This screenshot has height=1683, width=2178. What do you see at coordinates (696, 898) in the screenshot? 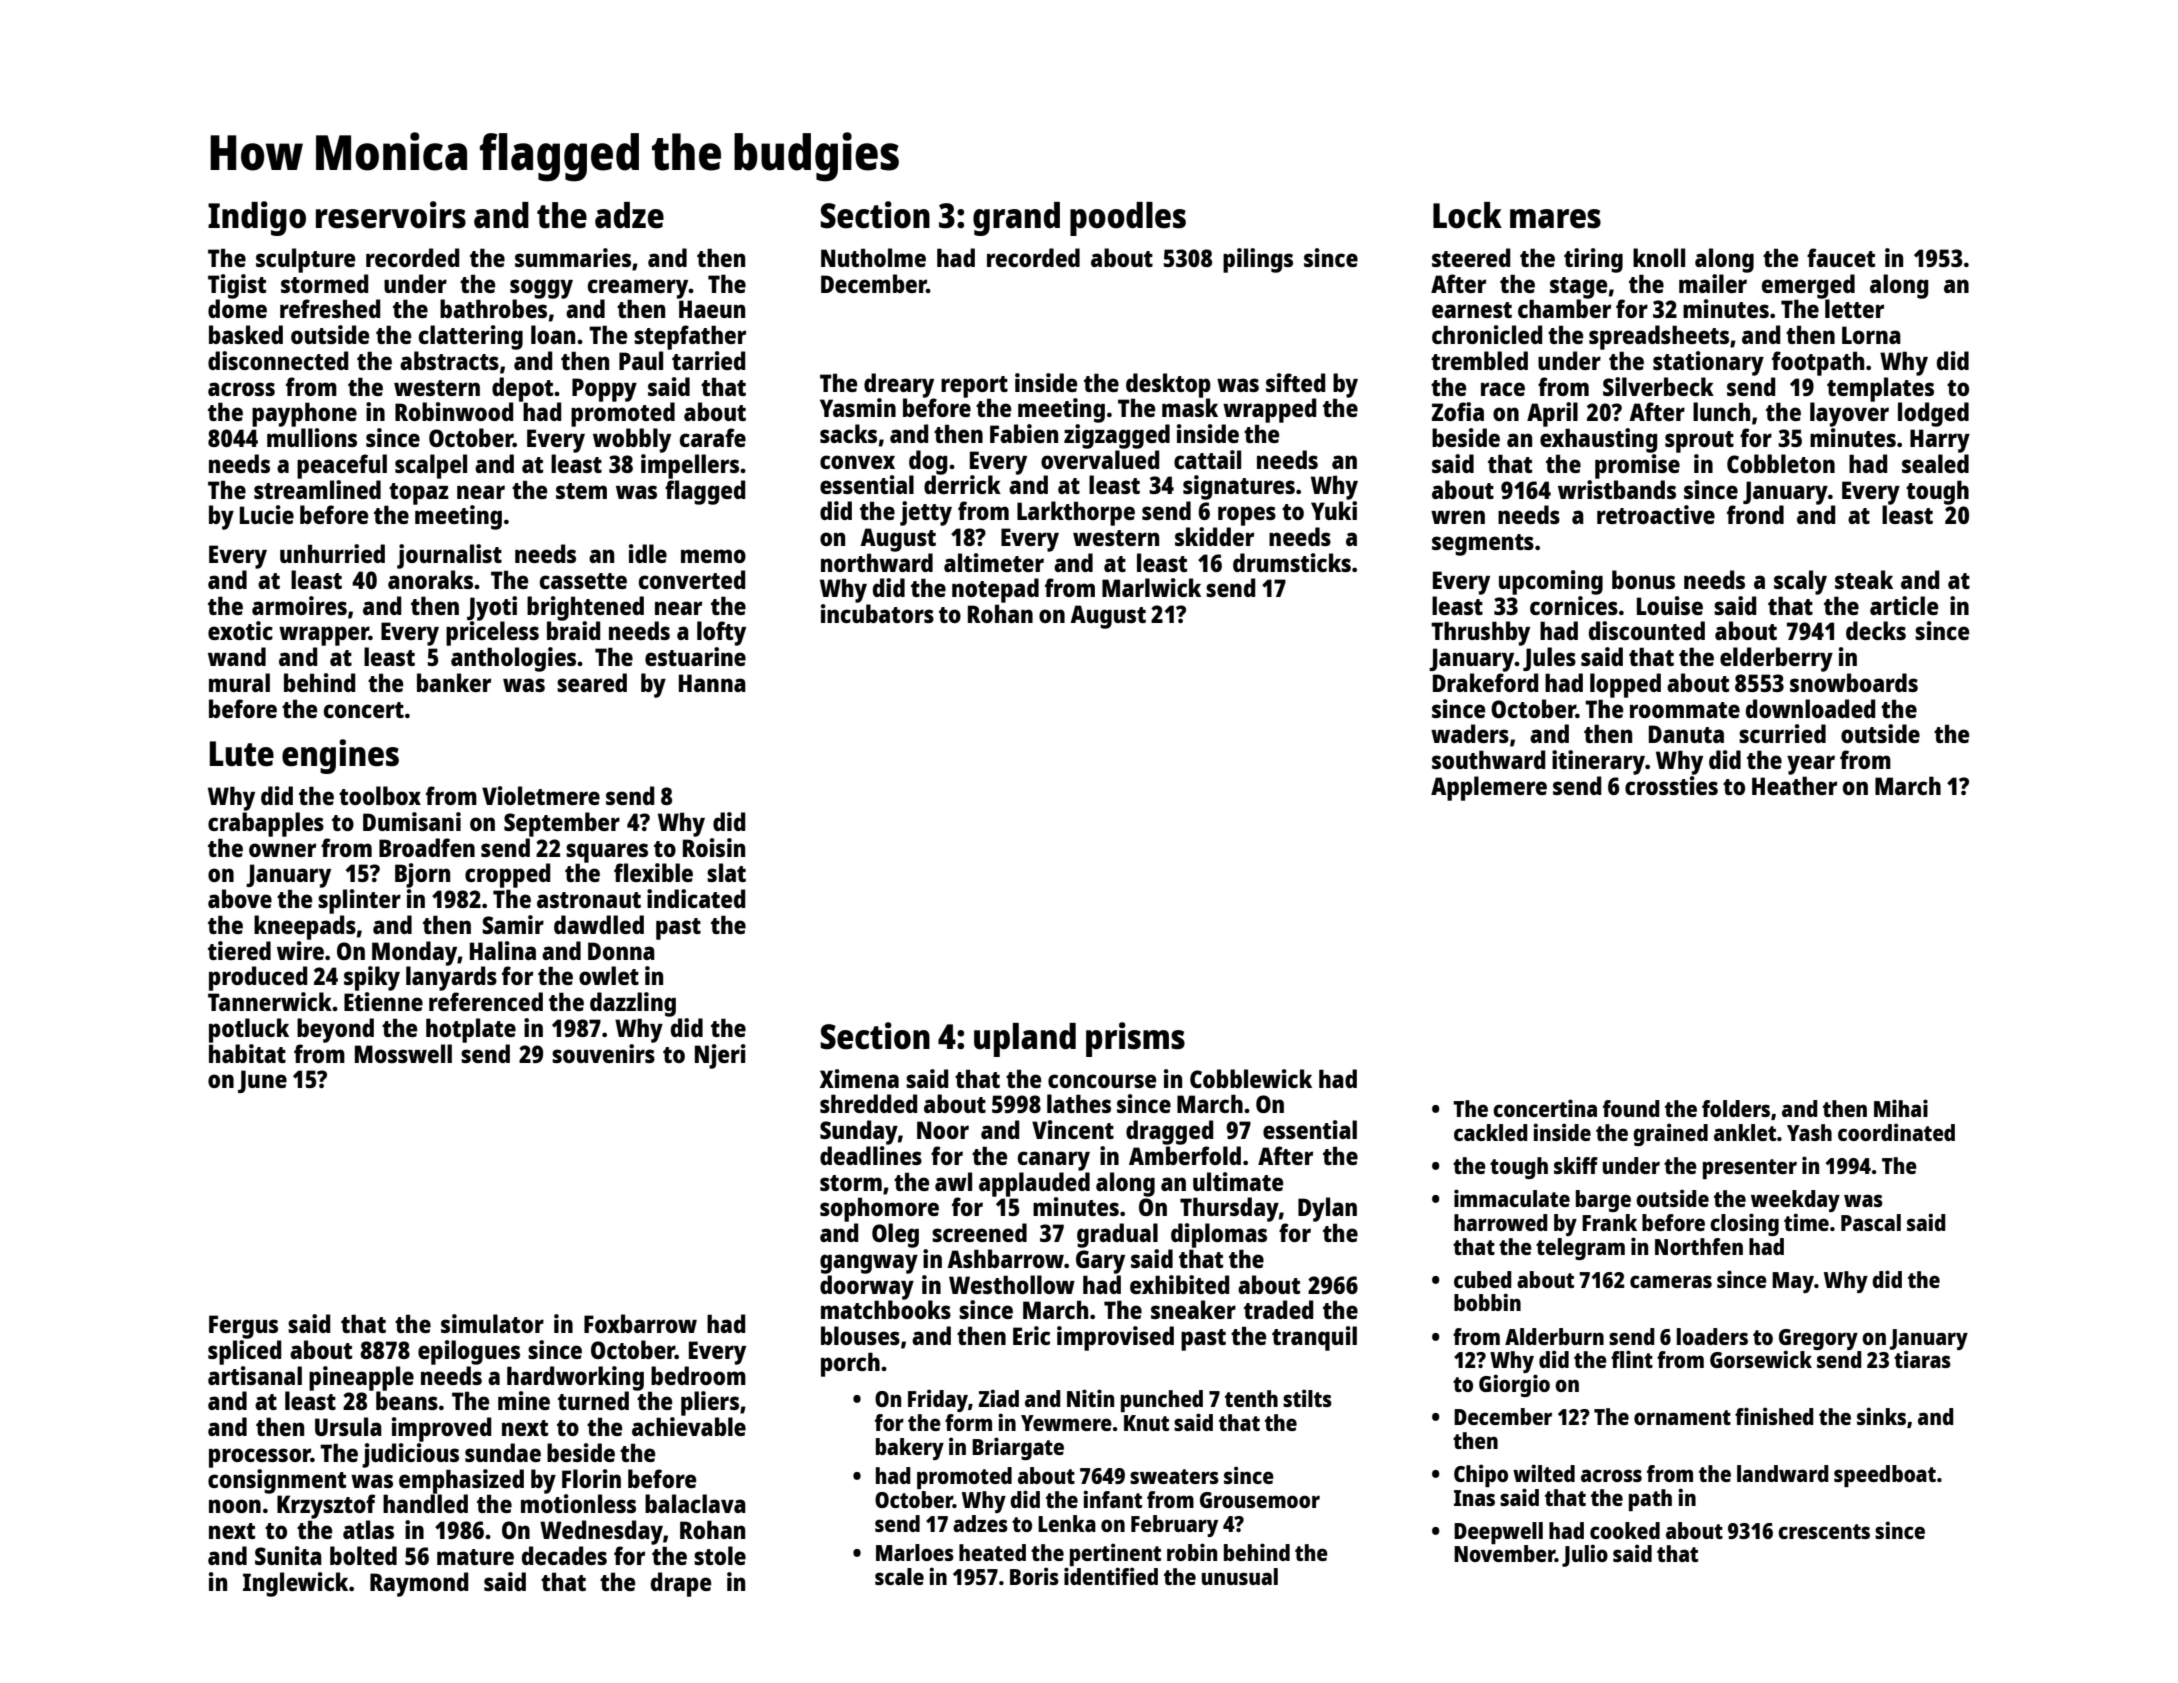
I see `indicated` at bounding box center [696, 898].
